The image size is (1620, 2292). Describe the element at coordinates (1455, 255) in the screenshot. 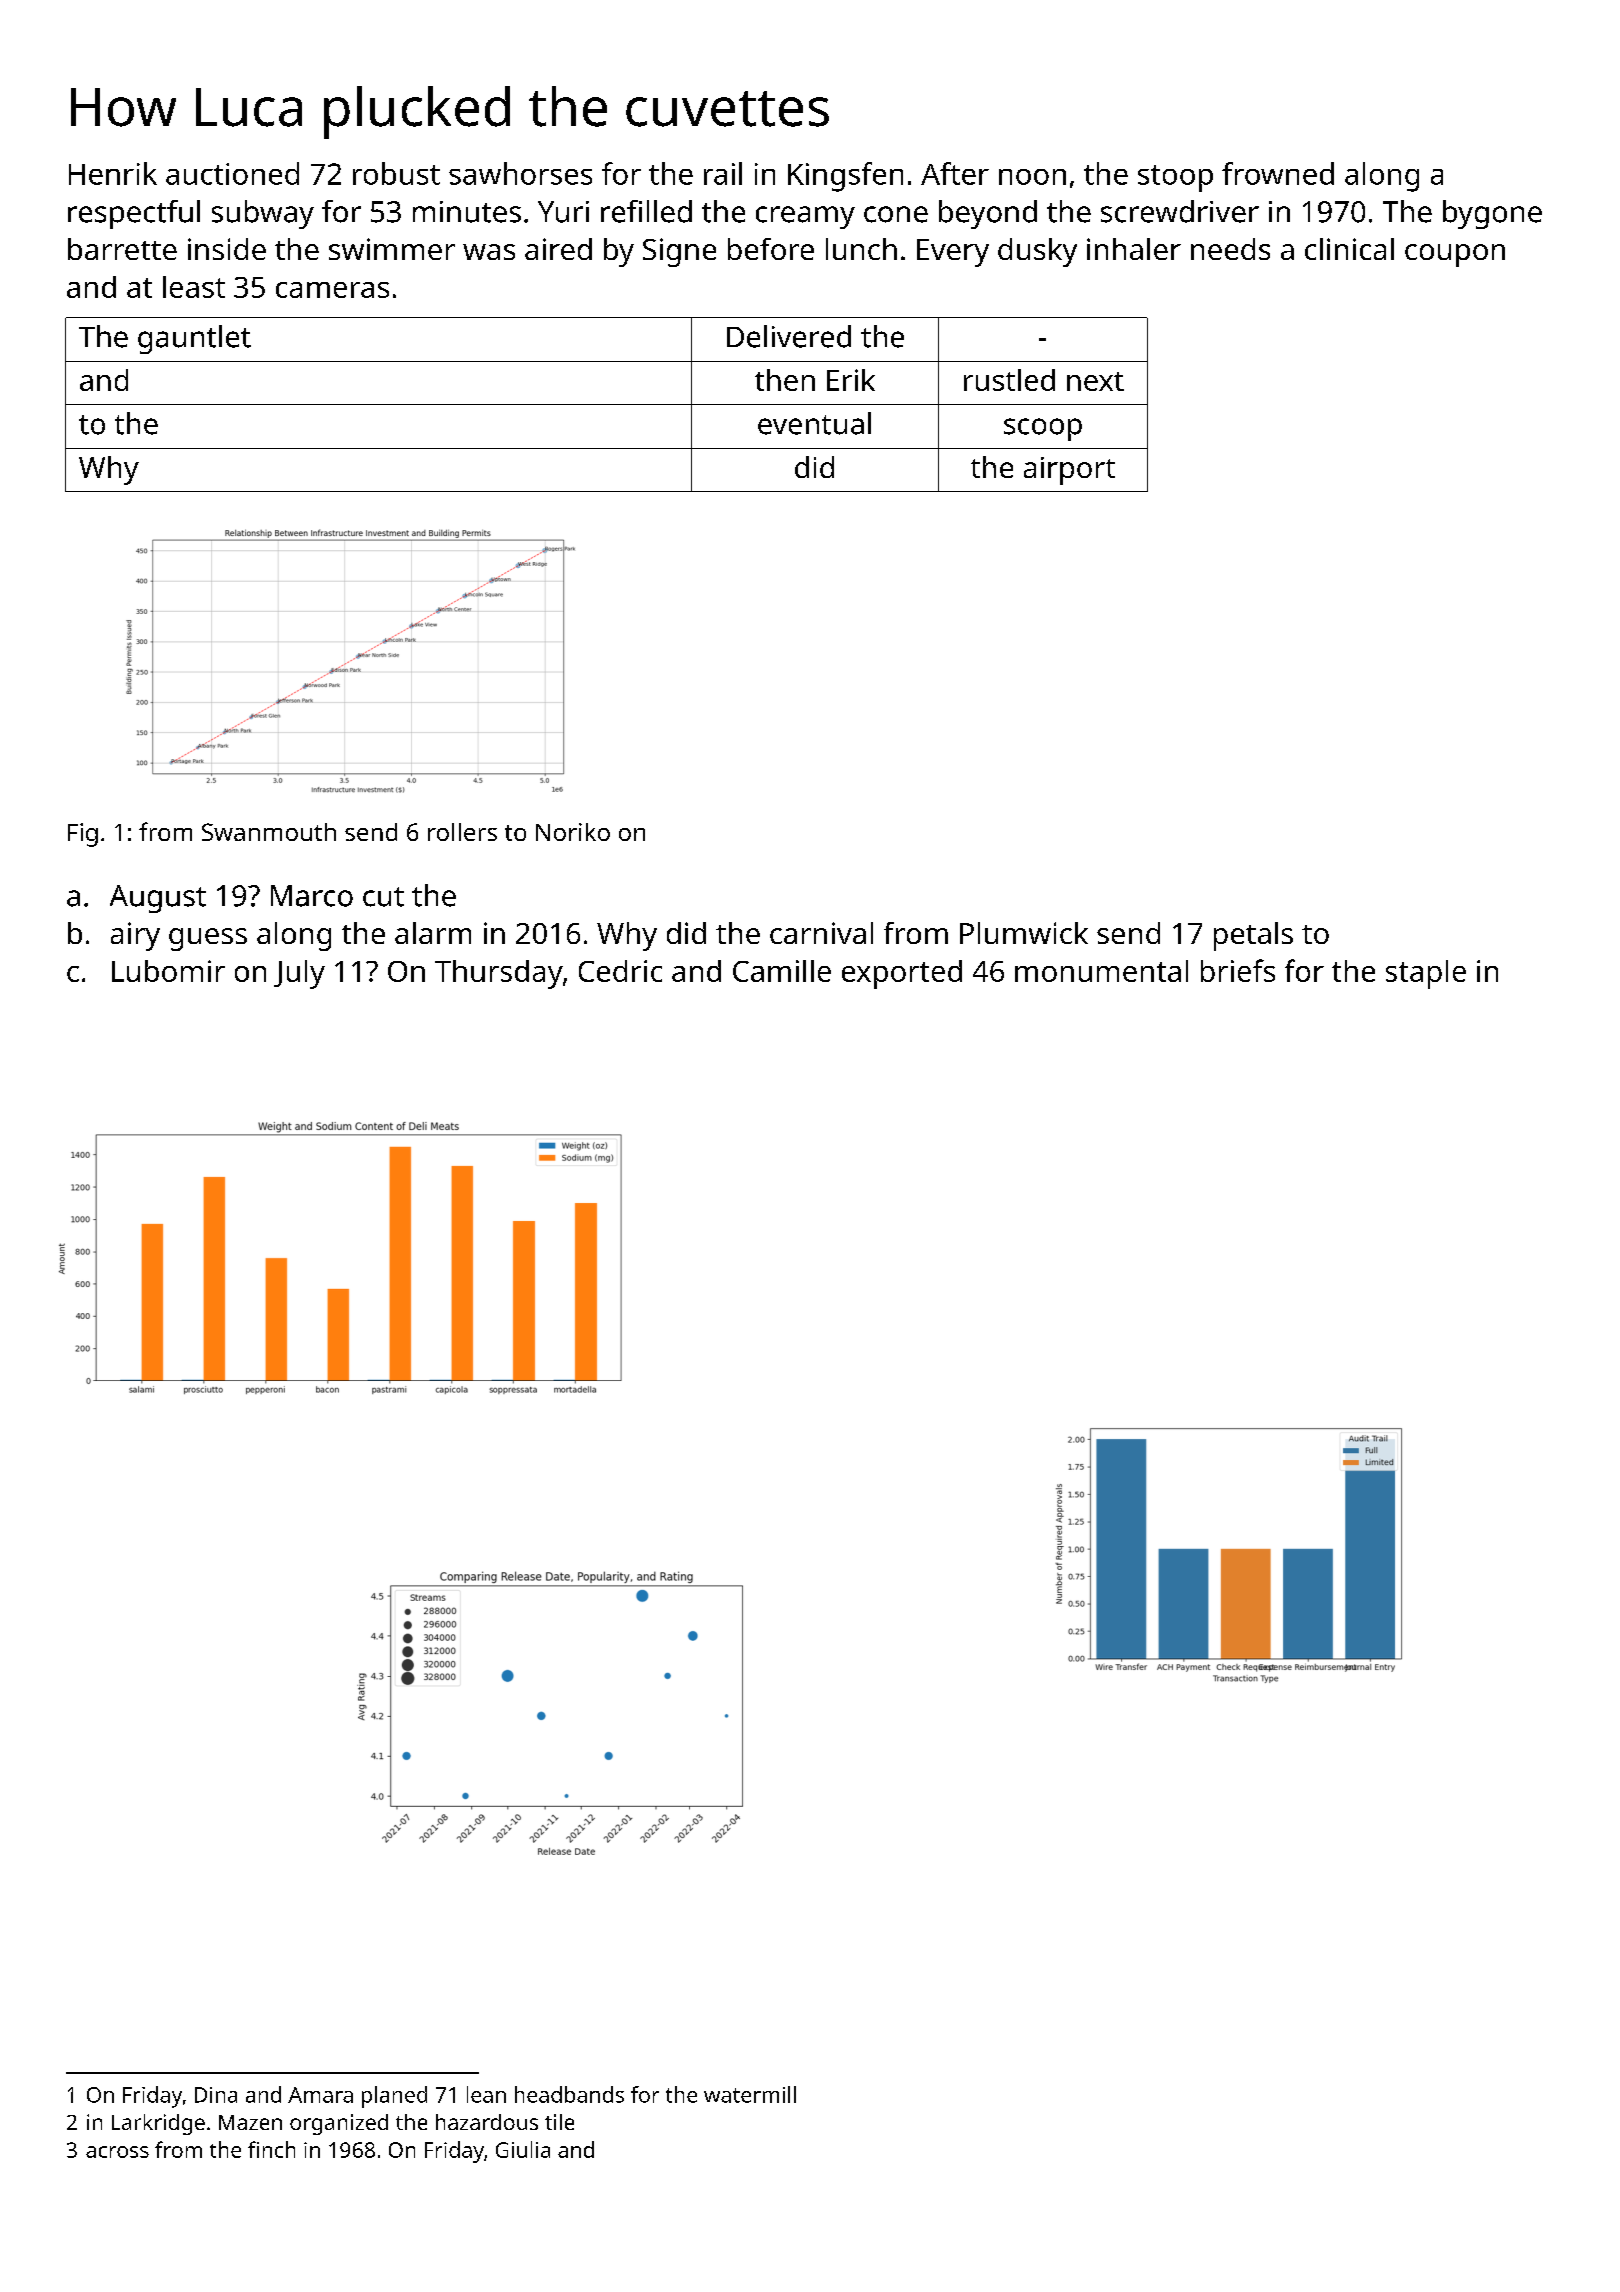

I see `coupon` at that location.
